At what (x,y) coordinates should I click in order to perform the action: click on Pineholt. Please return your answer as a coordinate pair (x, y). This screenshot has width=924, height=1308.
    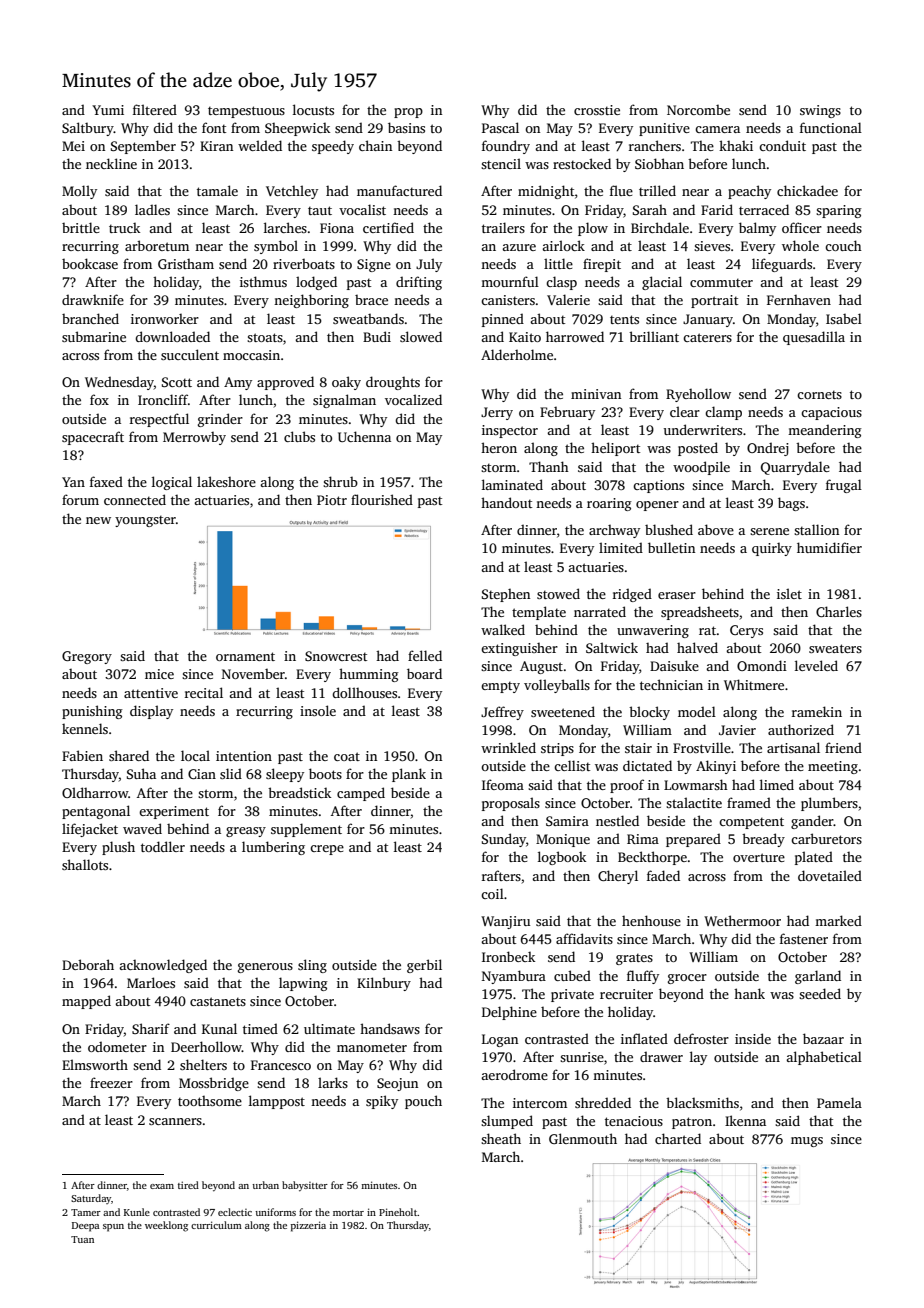
    Looking at the image, I should click on (398, 1212).
